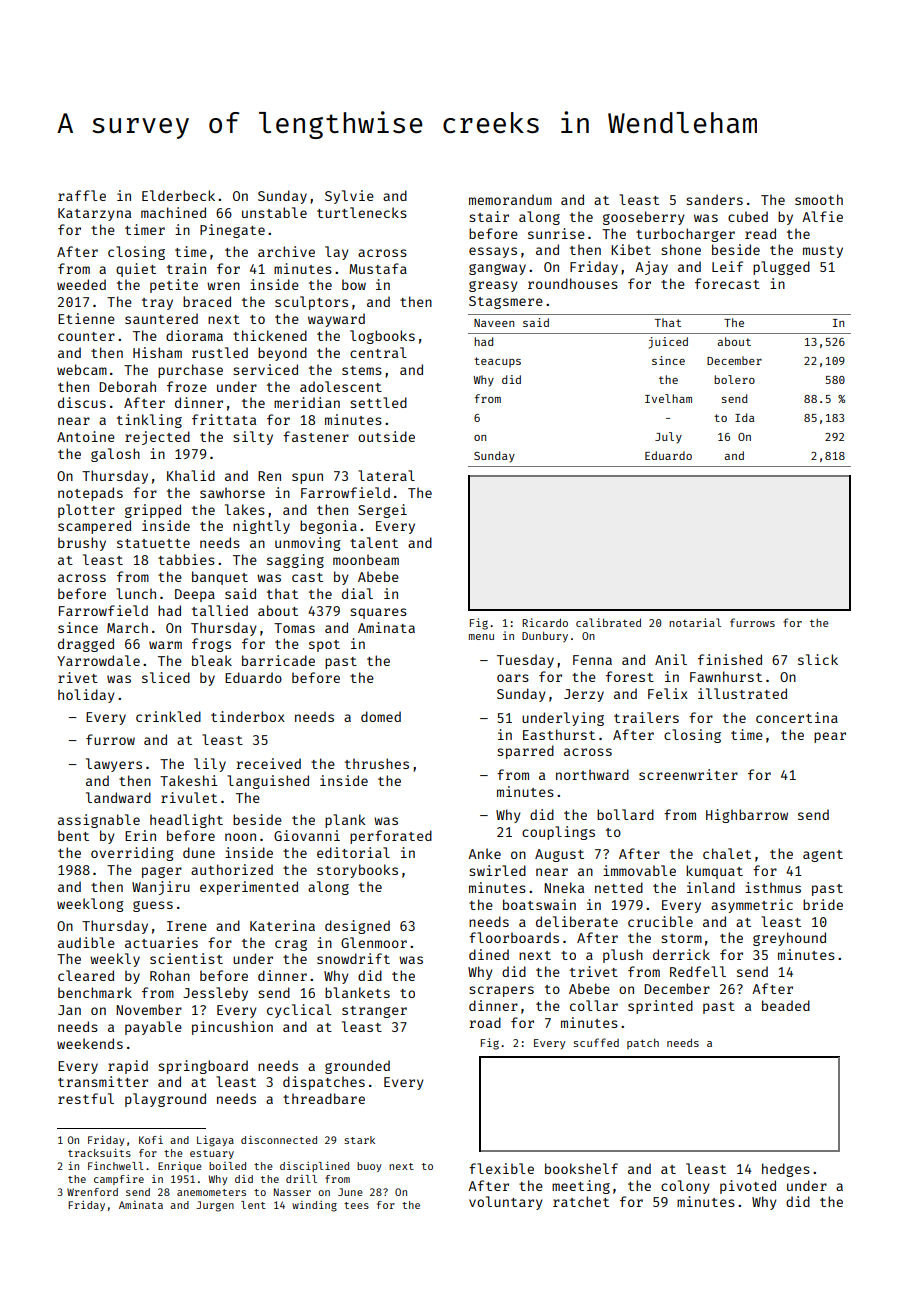 Image resolution: width=908 pixels, height=1316 pixels. Describe the element at coordinates (497, 362) in the page. I see `teacups` at that location.
